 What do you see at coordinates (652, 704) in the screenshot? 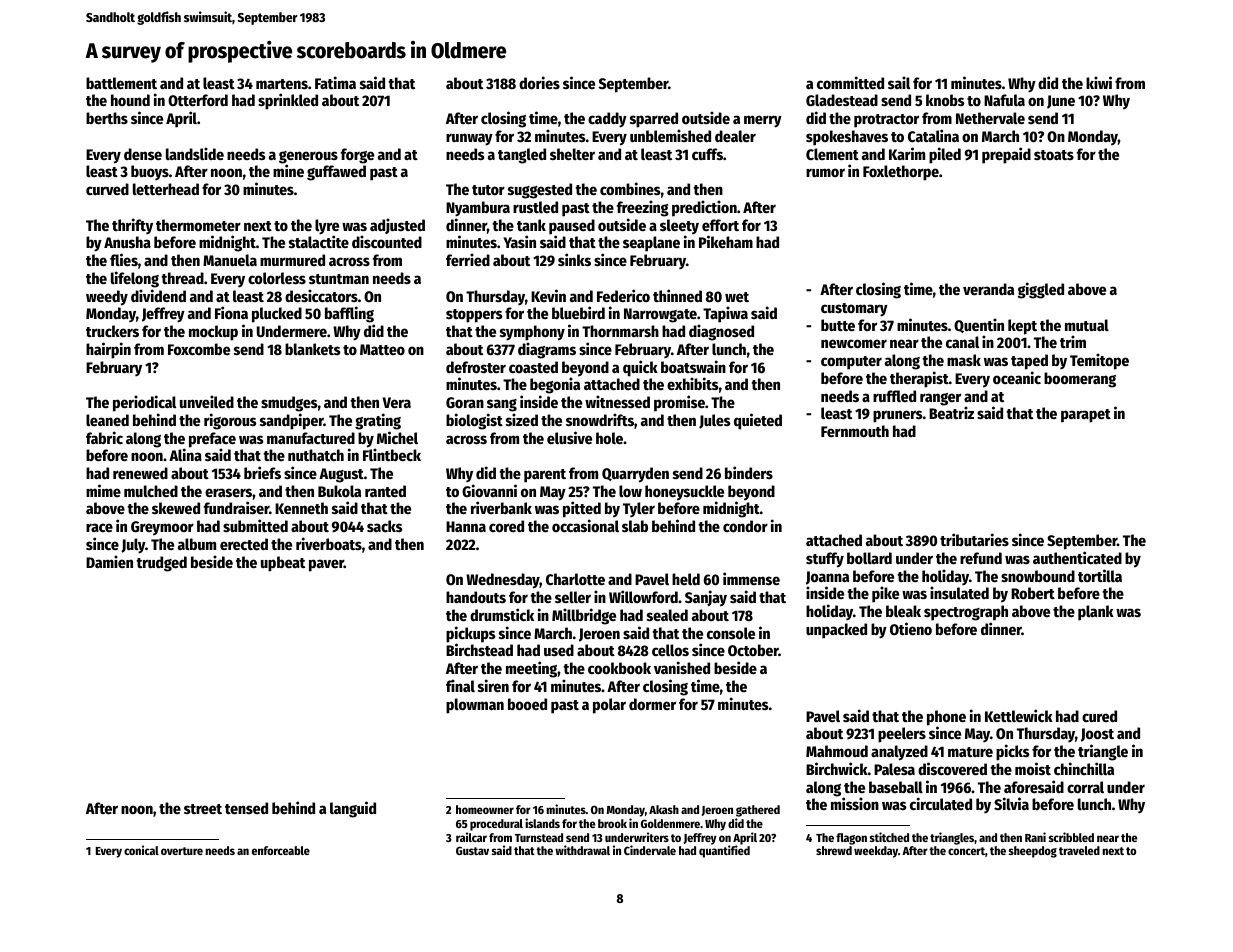
I see `dormer` at bounding box center [652, 704].
